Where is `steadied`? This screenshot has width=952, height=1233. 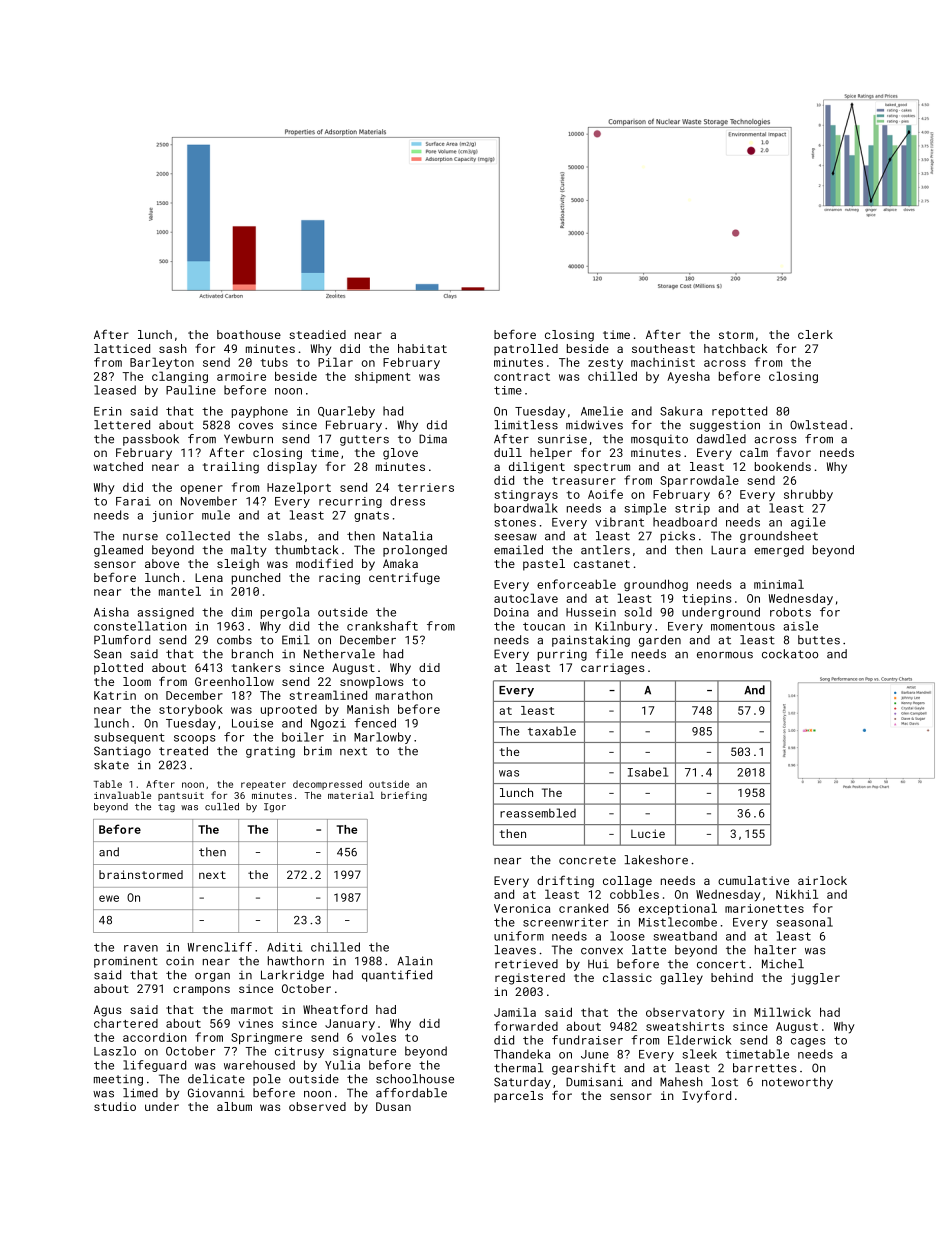 steadied is located at coordinates (317, 334).
